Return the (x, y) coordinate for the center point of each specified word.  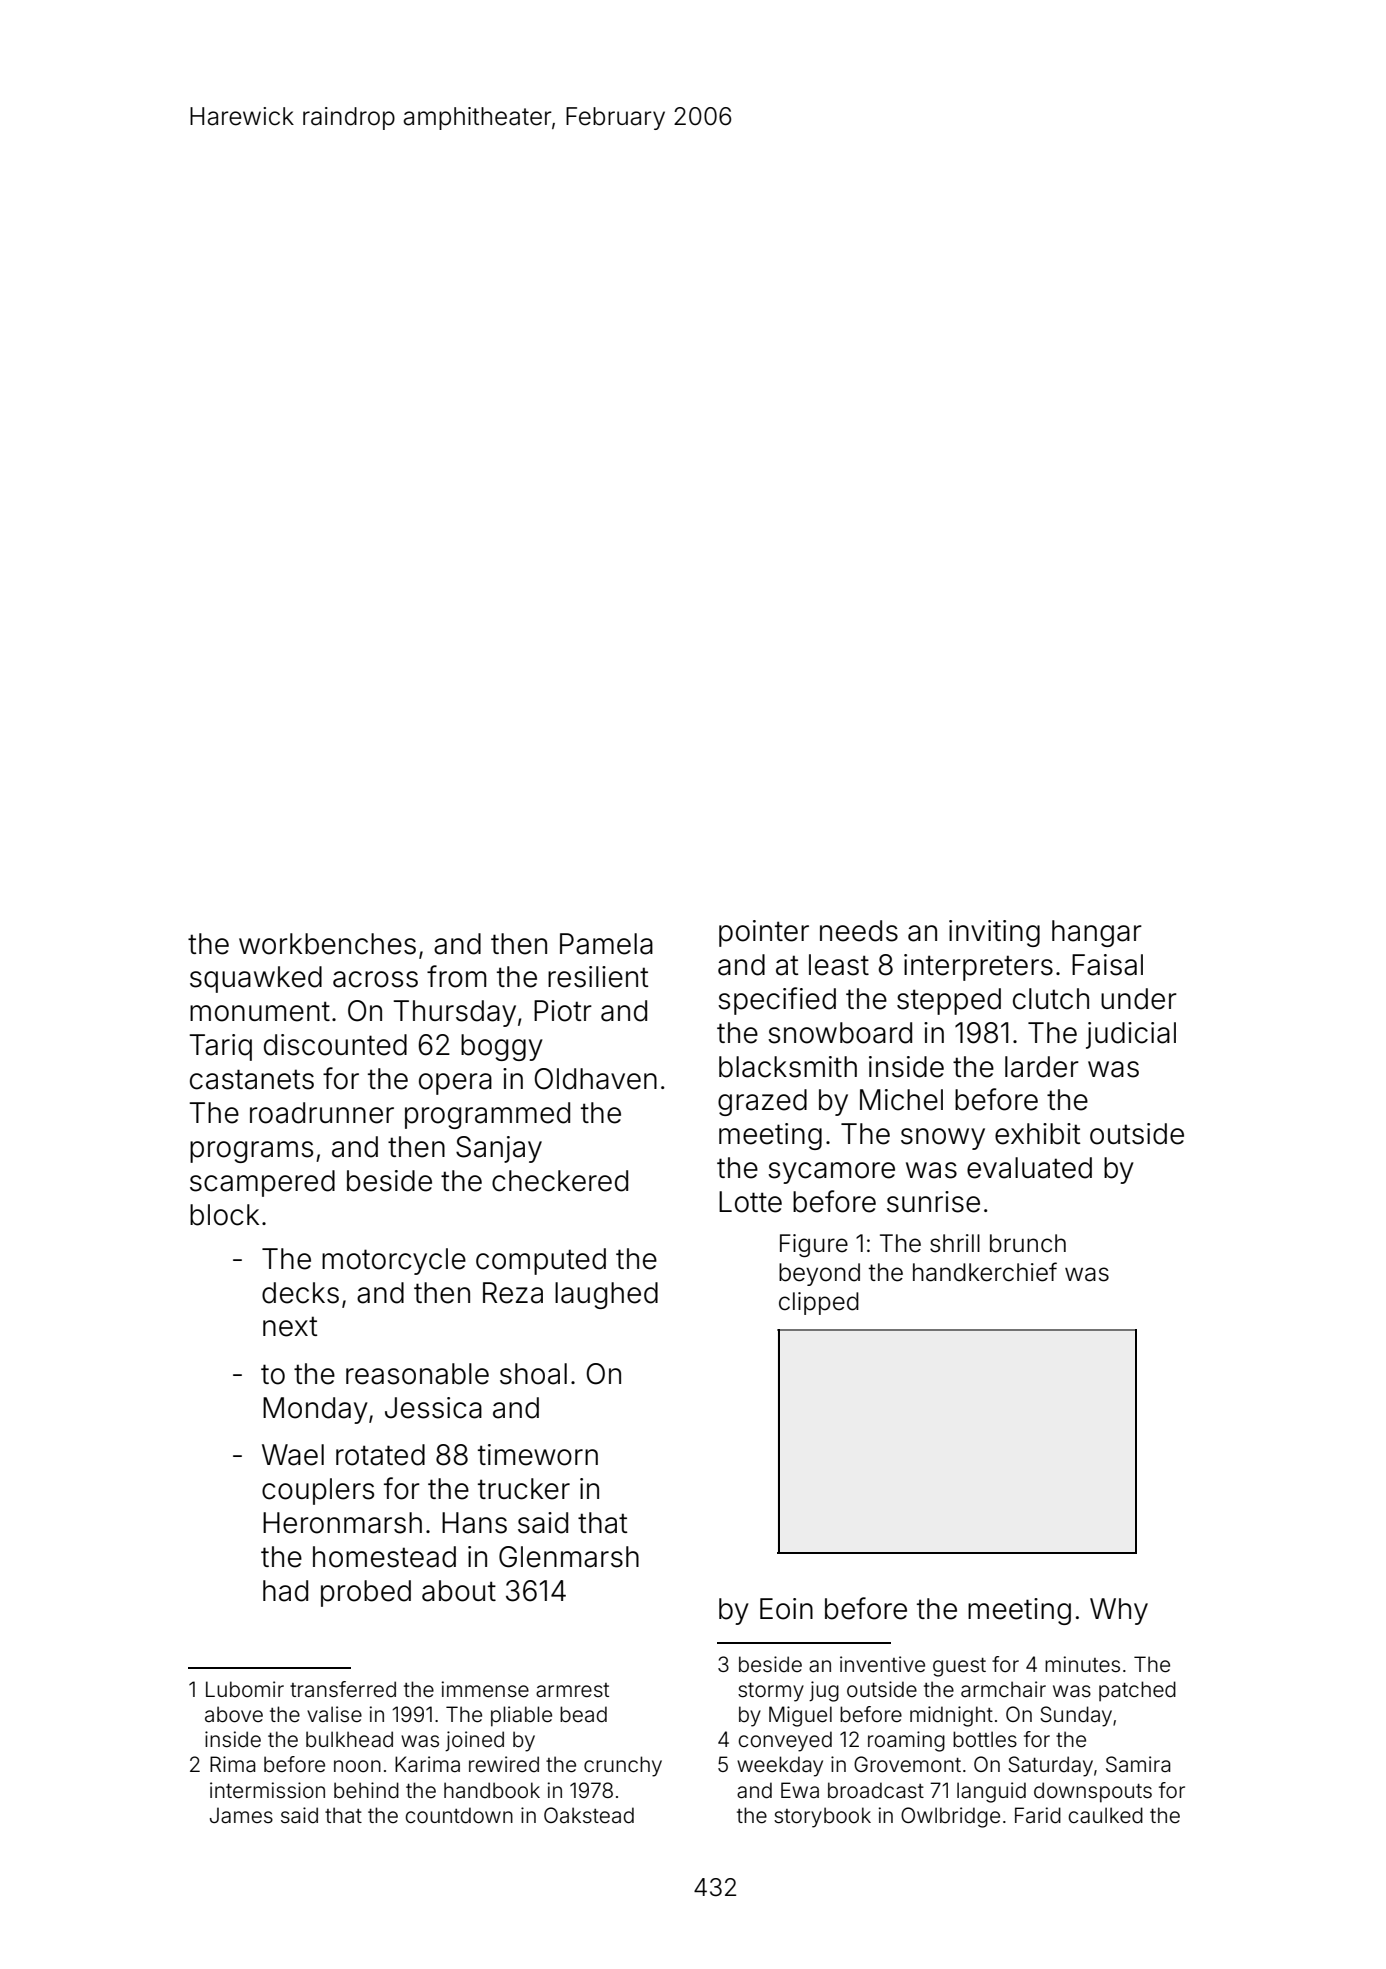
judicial (1131, 1035)
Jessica (433, 1408)
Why (1119, 1611)
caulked (1105, 1815)
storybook (822, 1817)
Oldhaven (595, 1079)
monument (260, 1011)
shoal (533, 1374)
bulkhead (349, 1739)
